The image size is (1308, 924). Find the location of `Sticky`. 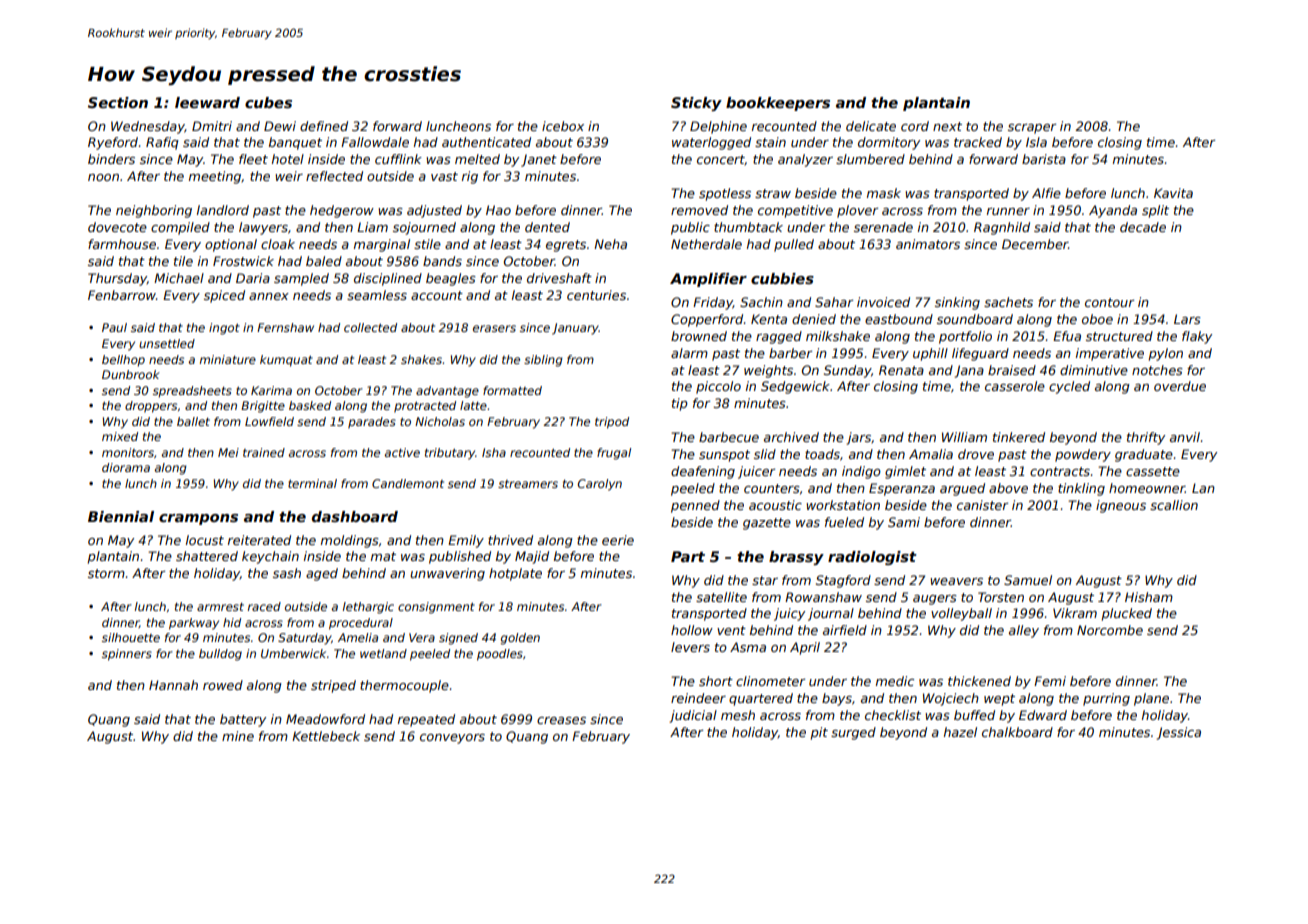

Sticky is located at coordinates (696, 104).
